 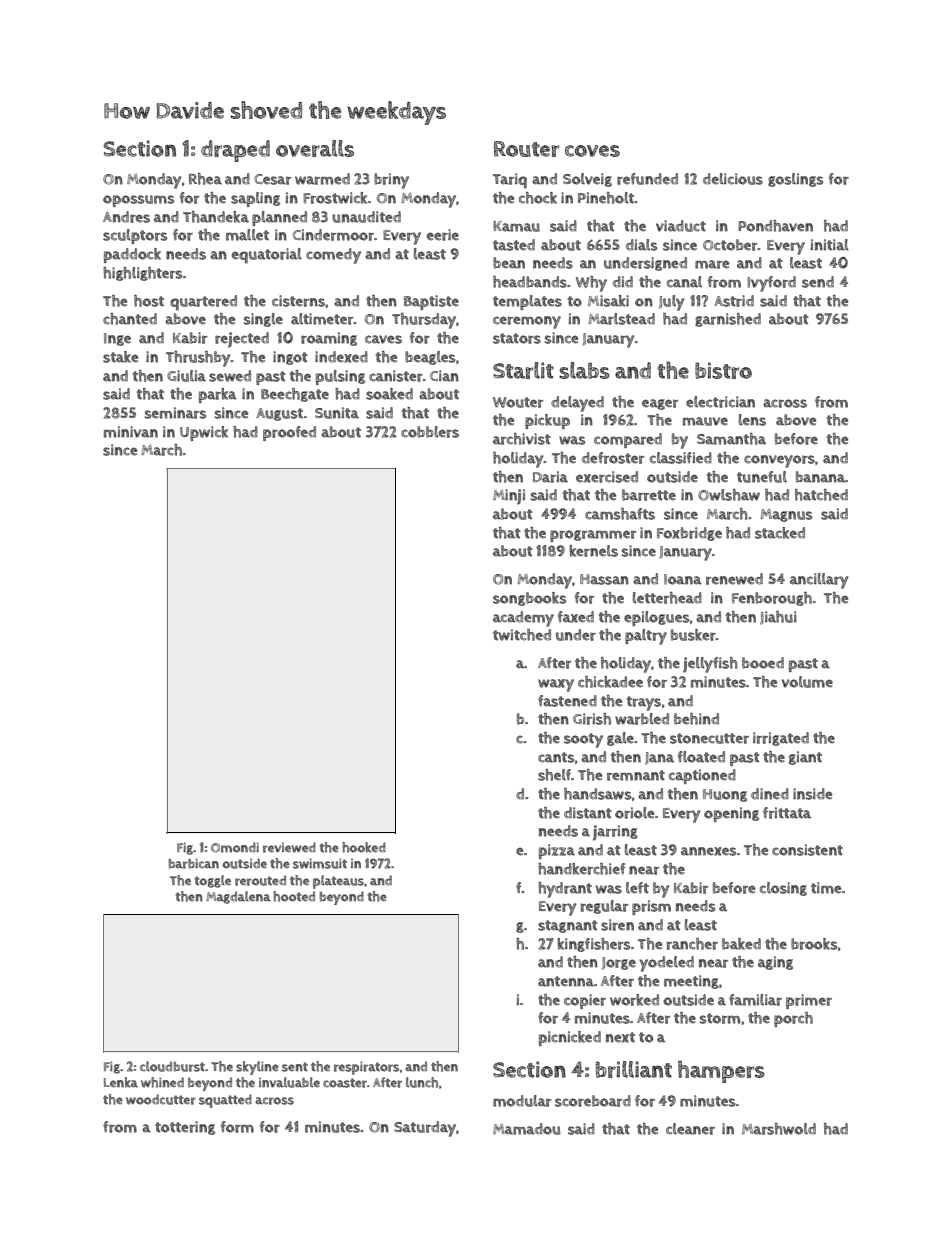 I want to click on Hassan, so click(x=604, y=579).
